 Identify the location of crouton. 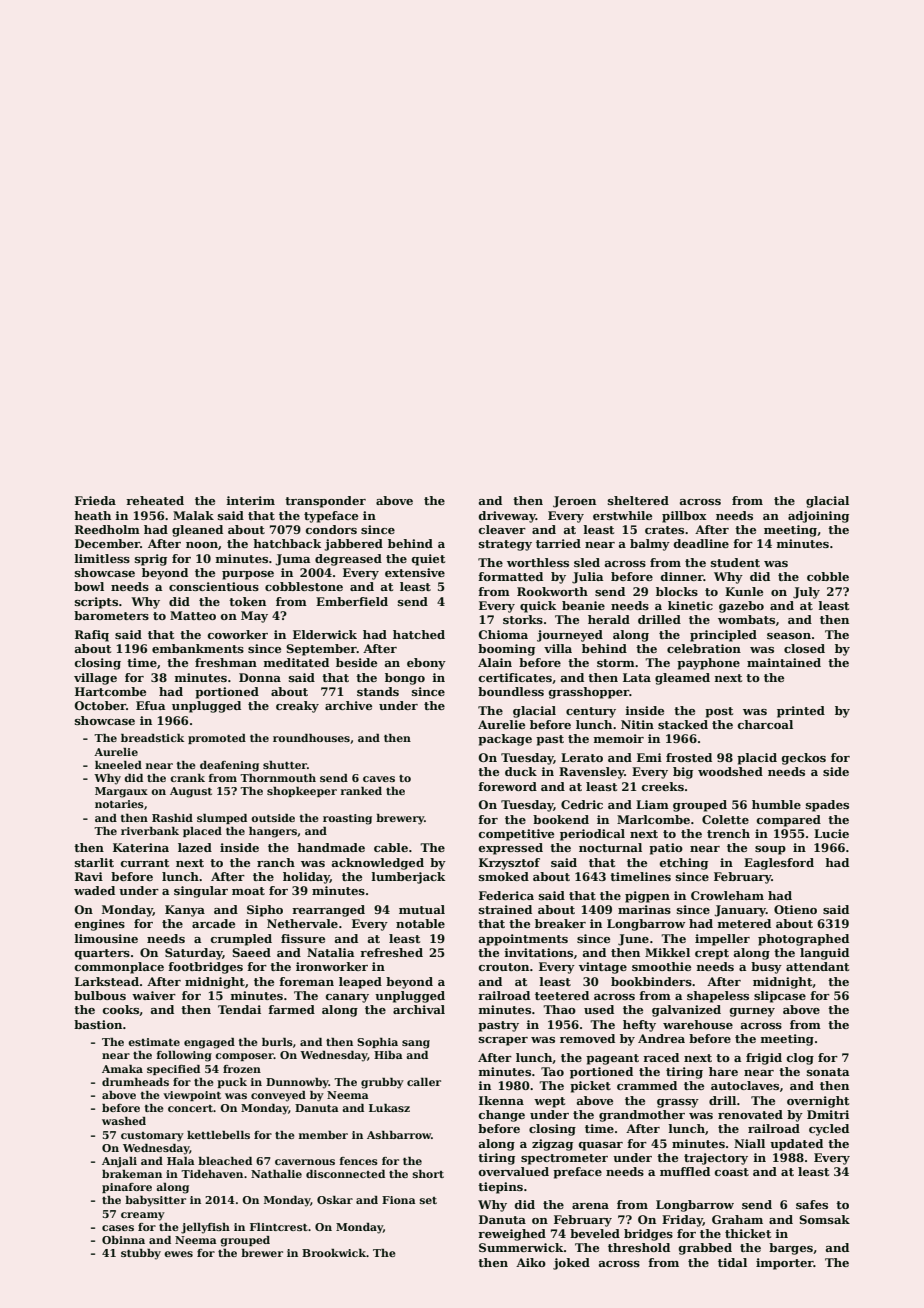
(504, 967).
